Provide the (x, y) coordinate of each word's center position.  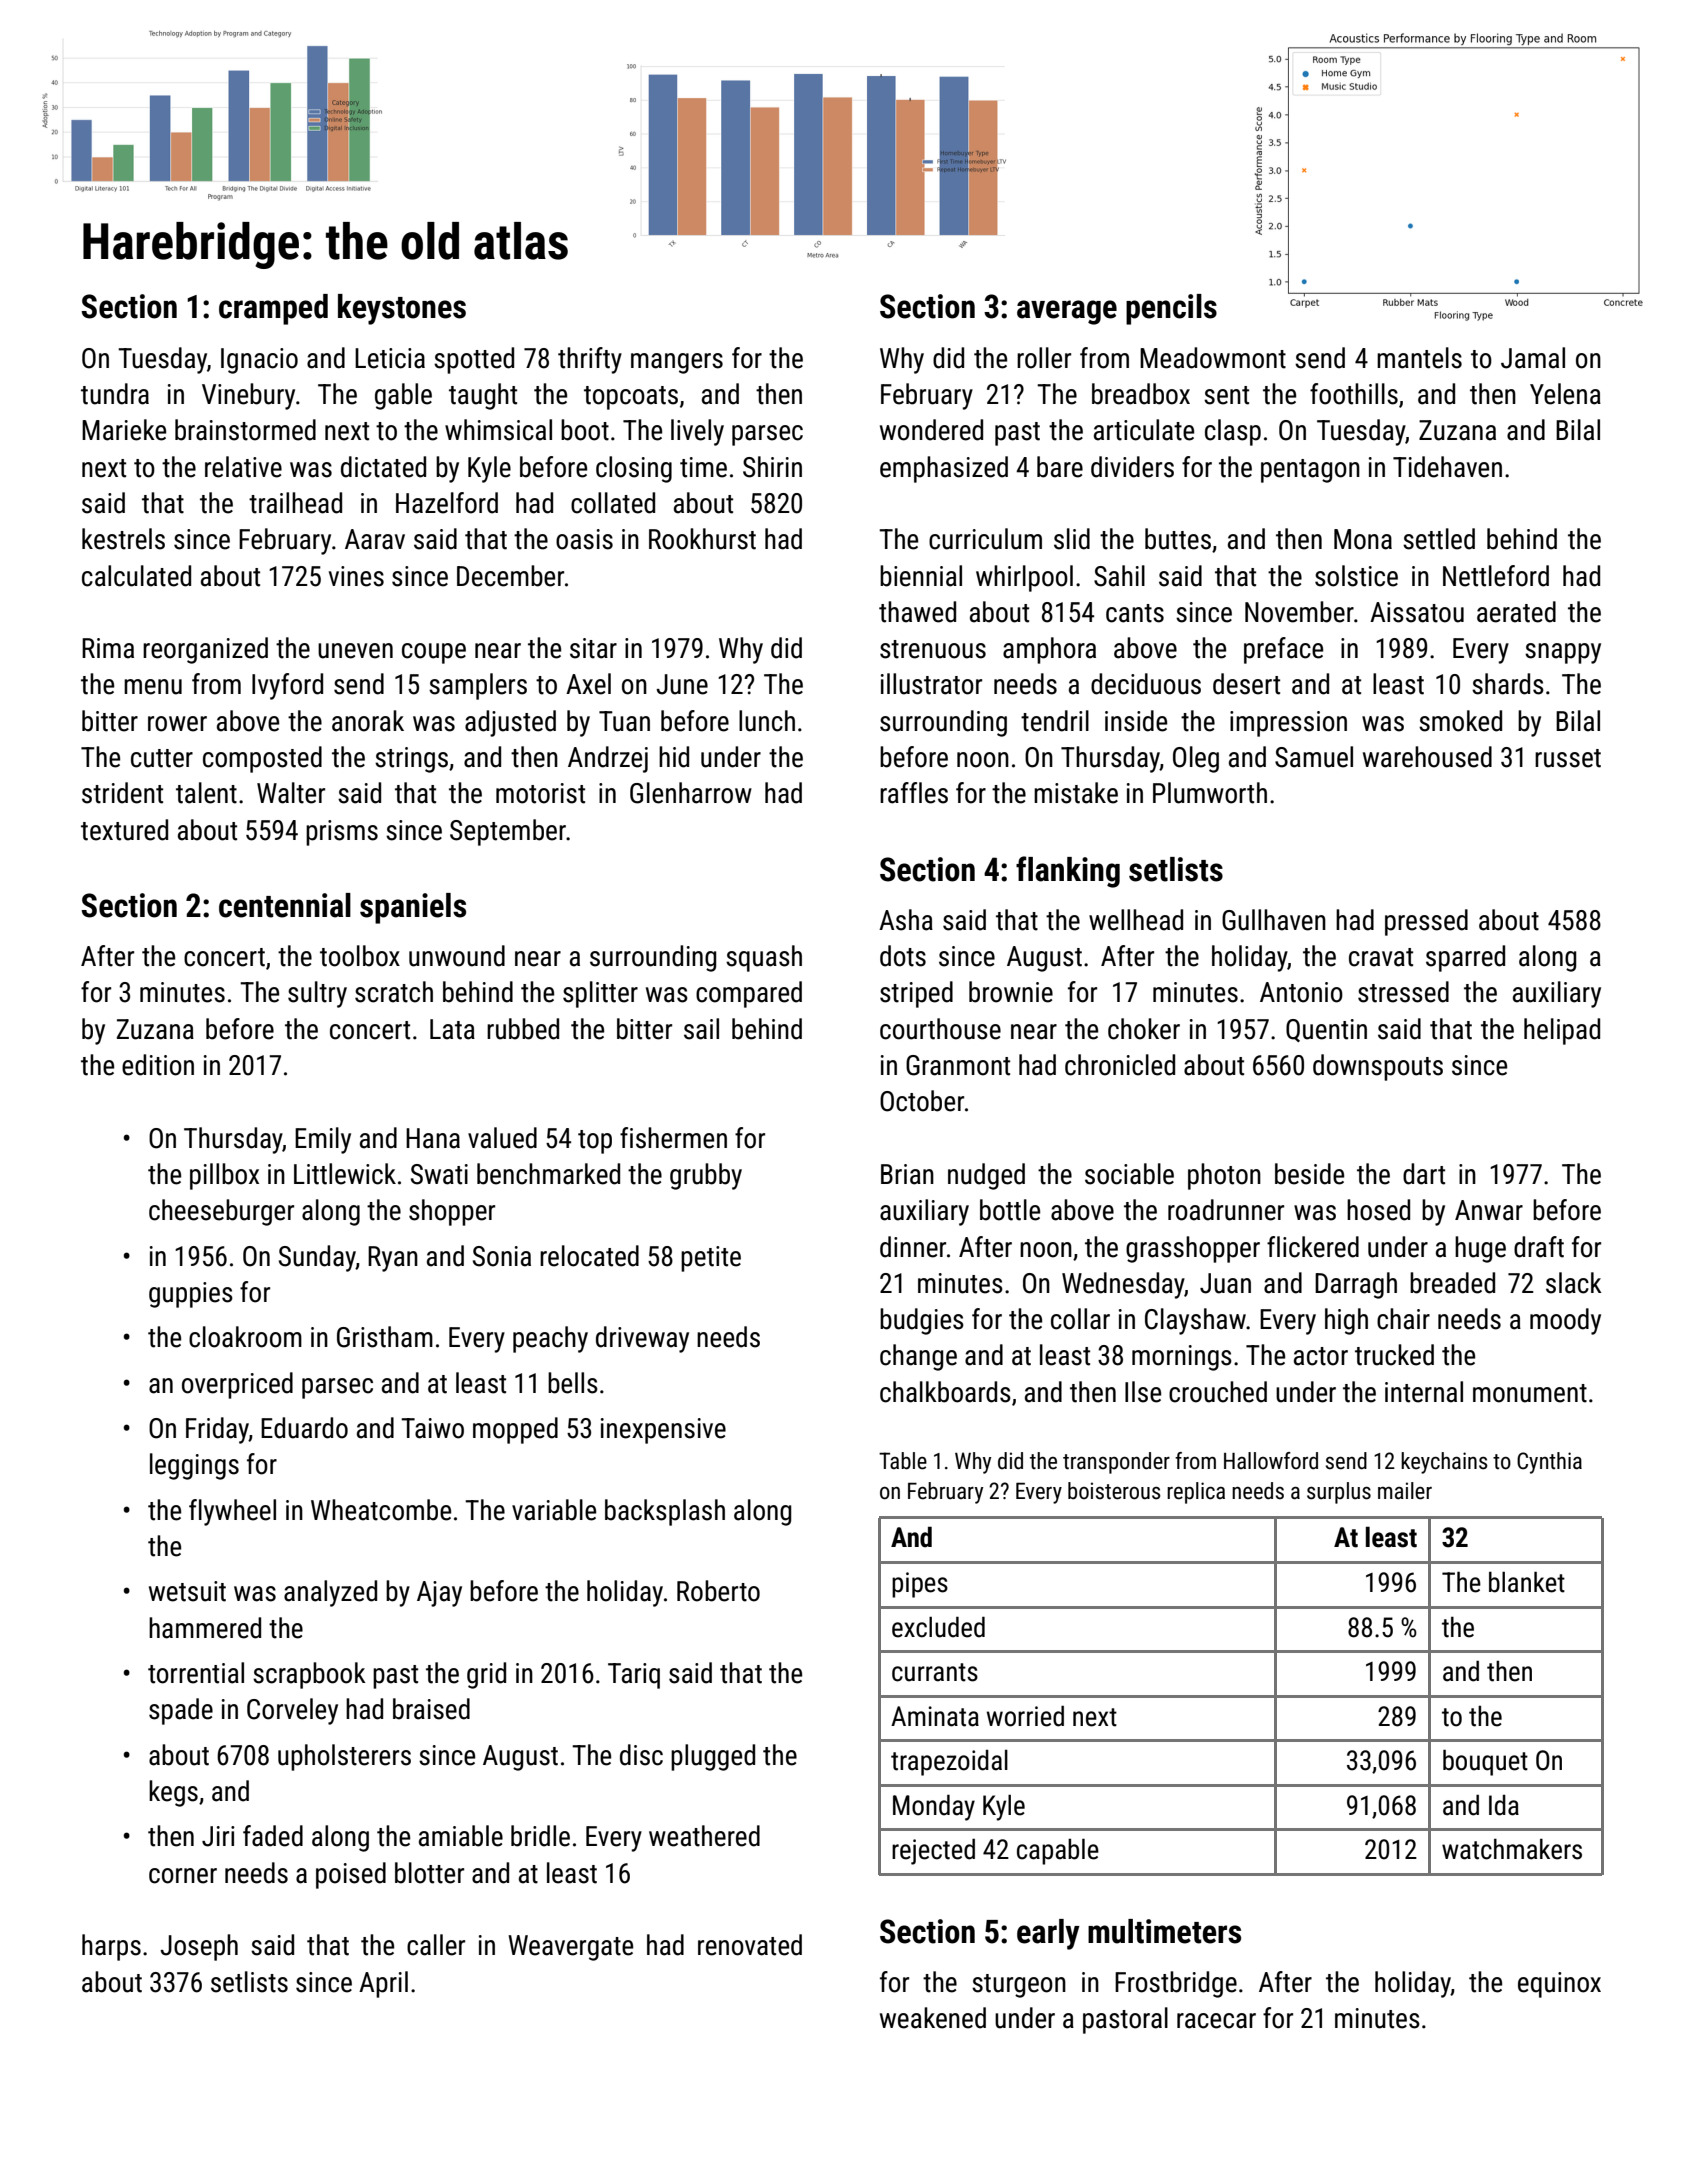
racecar (1216, 2021)
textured (124, 830)
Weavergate (570, 1948)
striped (916, 994)
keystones (402, 309)
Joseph (199, 1947)
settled (1439, 539)
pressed (1426, 922)
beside (1309, 1174)
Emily (323, 1140)
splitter (600, 994)
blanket (1527, 1582)
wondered (931, 430)
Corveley (292, 1711)
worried (1025, 1716)
